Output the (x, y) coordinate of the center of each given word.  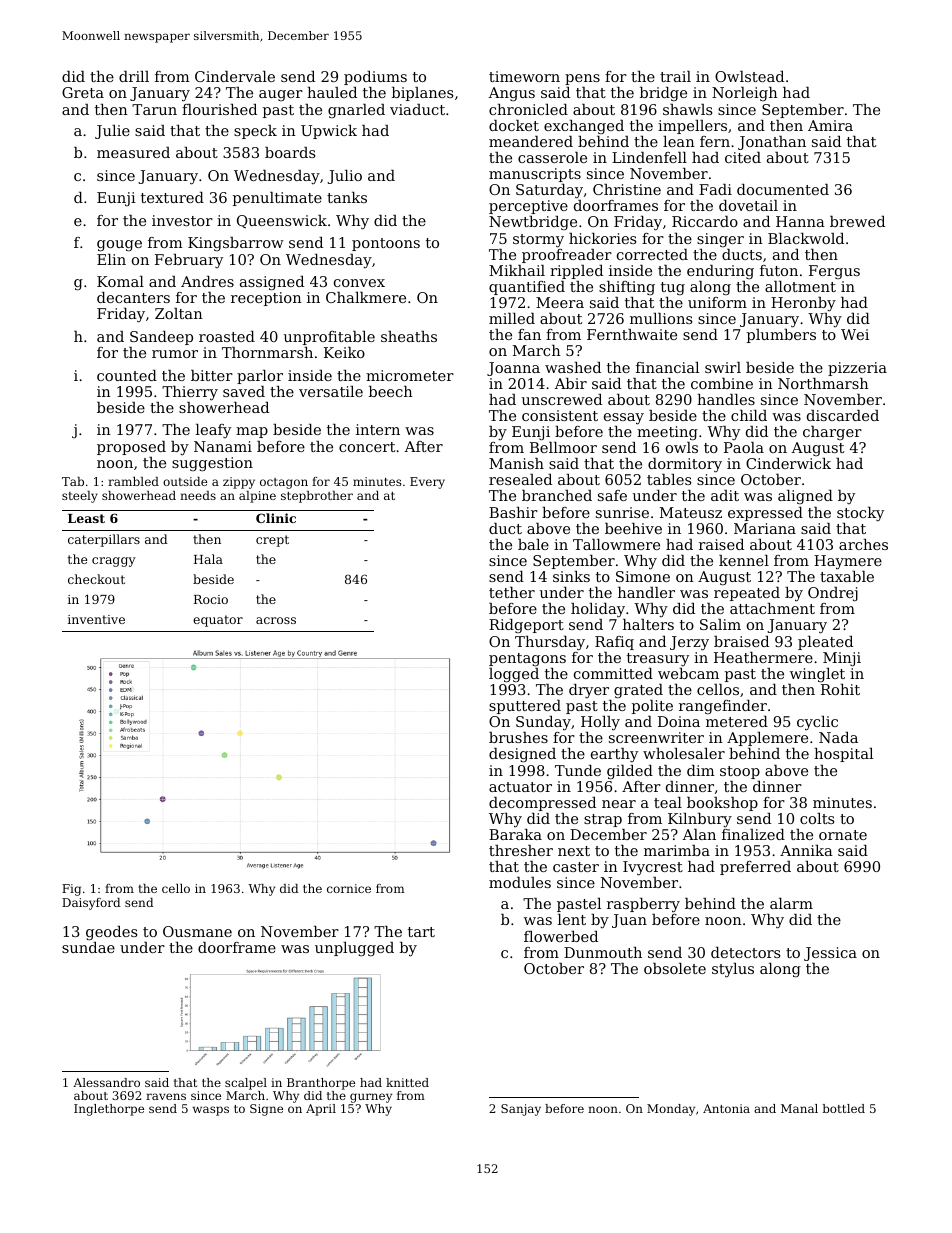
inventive (96, 619)
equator (218, 621)
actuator (520, 787)
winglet (817, 675)
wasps (211, 1111)
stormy (538, 241)
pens (582, 79)
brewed (857, 221)
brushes (518, 737)
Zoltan (179, 313)
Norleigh (745, 94)
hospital (843, 755)
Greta (83, 92)
